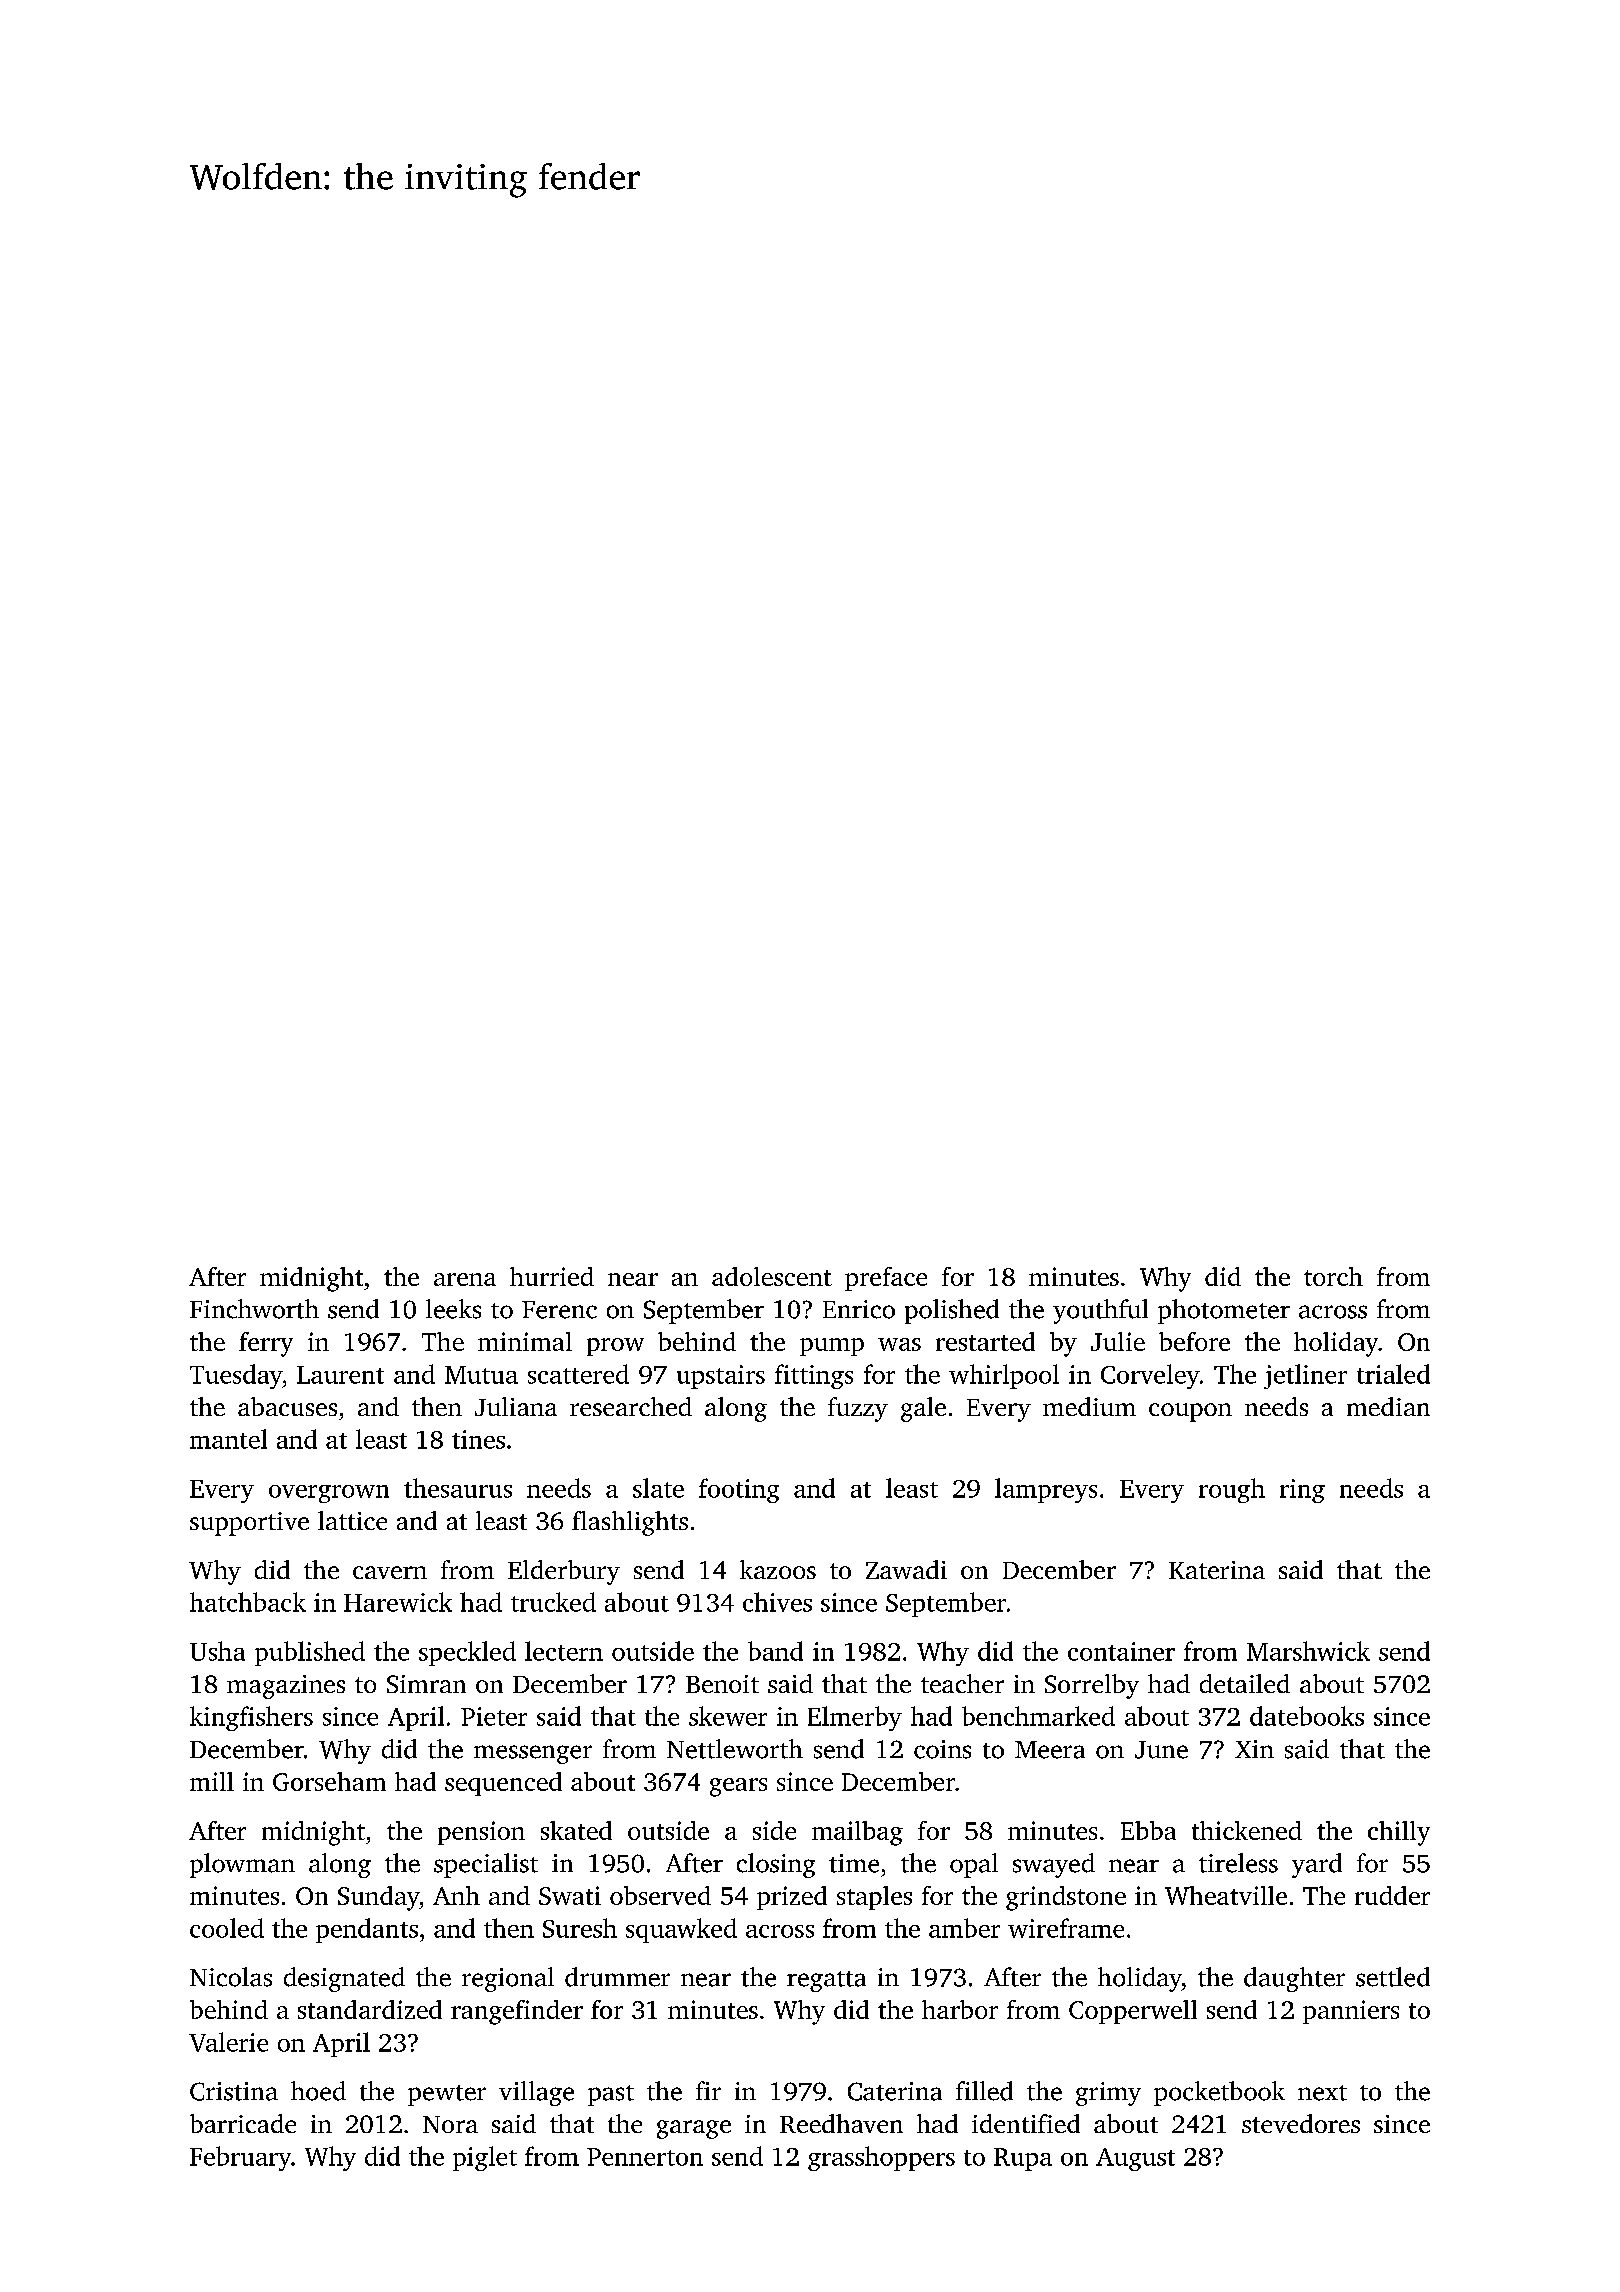 The height and width of the page is (2292, 1620). Describe the element at coordinates (1399, 1833) in the page. I see `chilly` at that location.
